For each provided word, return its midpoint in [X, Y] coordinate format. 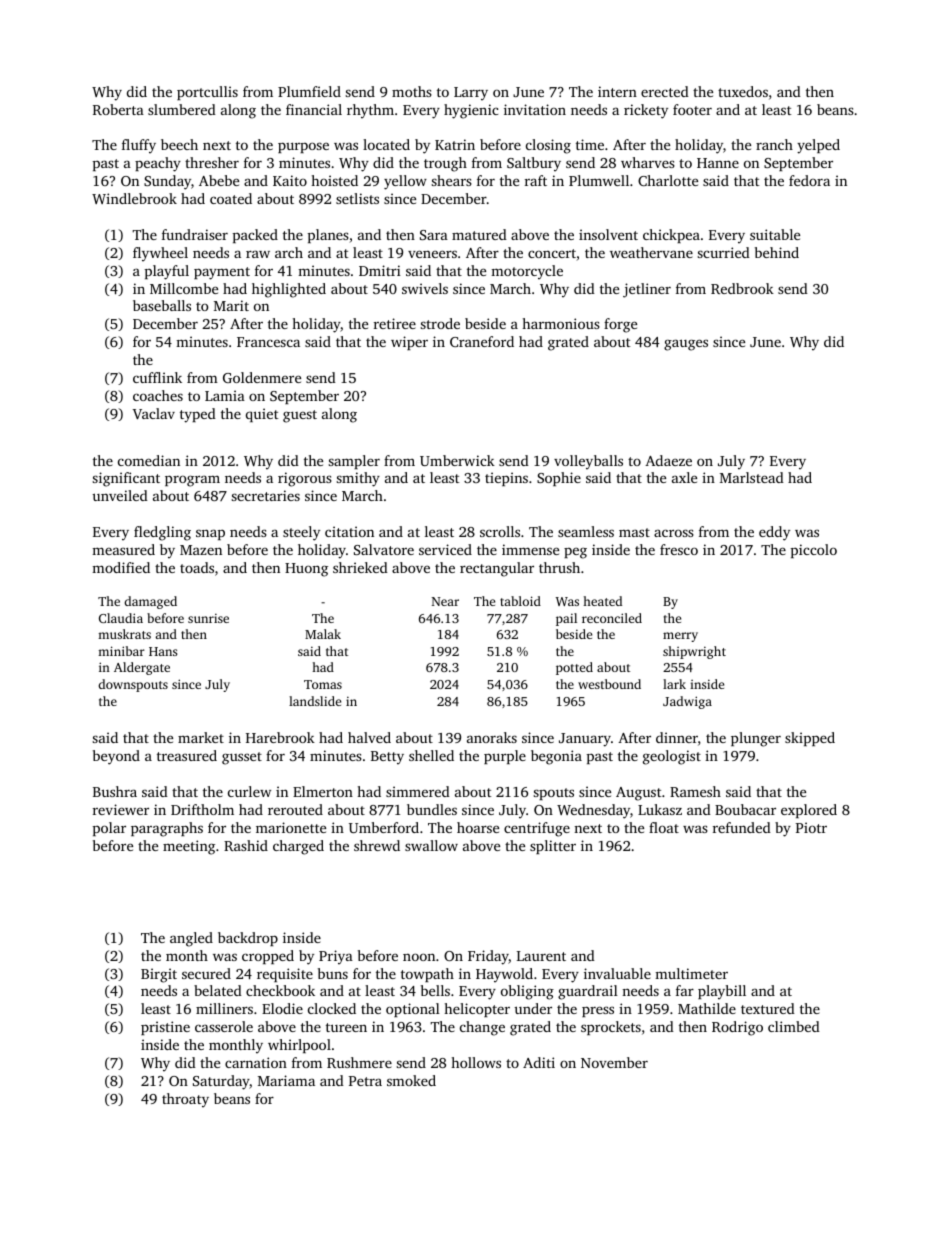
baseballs [162, 305]
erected [665, 91]
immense [530, 549]
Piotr [811, 827]
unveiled [120, 495]
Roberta [118, 109]
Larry [471, 93]
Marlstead [752, 477]
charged [298, 847]
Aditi [539, 1062]
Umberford [384, 827]
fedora [809, 180]
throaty [185, 1100]
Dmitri [380, 270]
